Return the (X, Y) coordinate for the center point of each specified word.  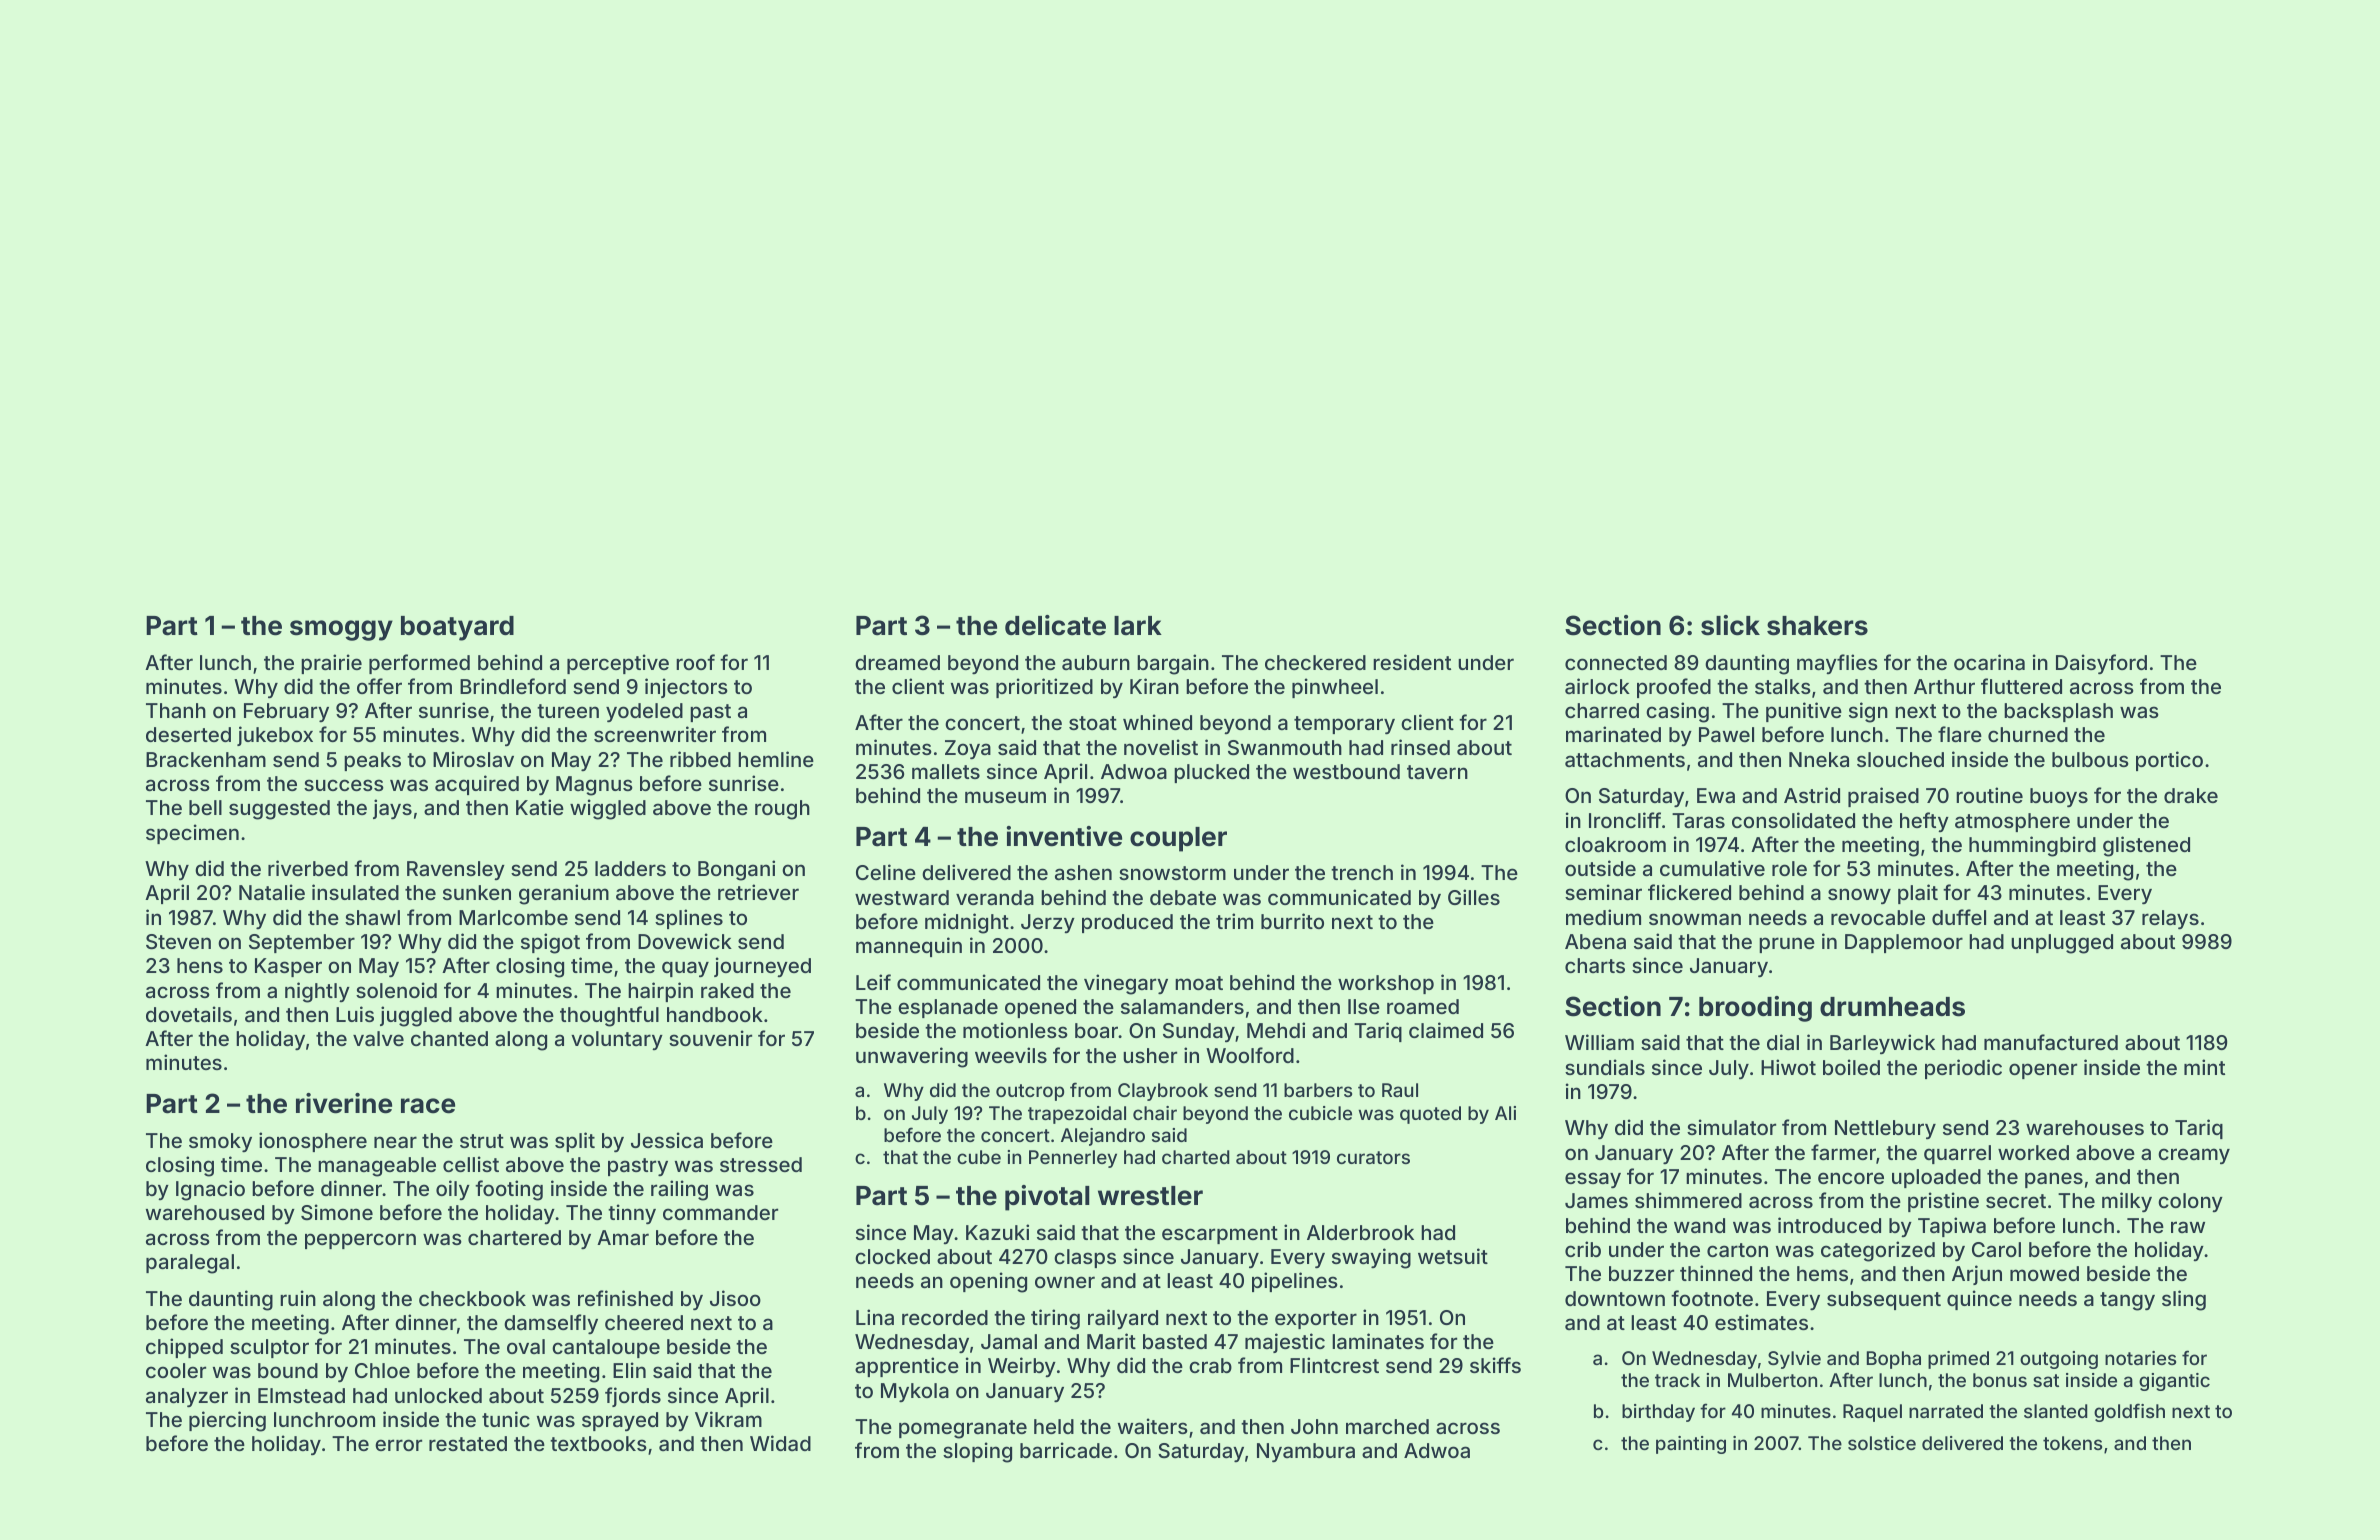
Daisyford (2101, 664)
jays (392, 809)
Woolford (1250, 1055)
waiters (1153, 1426)
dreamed (897, 662)
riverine (344, 1103)
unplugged (2062, 944)
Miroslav (473, 759)
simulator (1731, 1127)
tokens (2072, 1443)
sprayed (620, 1421)
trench (1362, 872)
